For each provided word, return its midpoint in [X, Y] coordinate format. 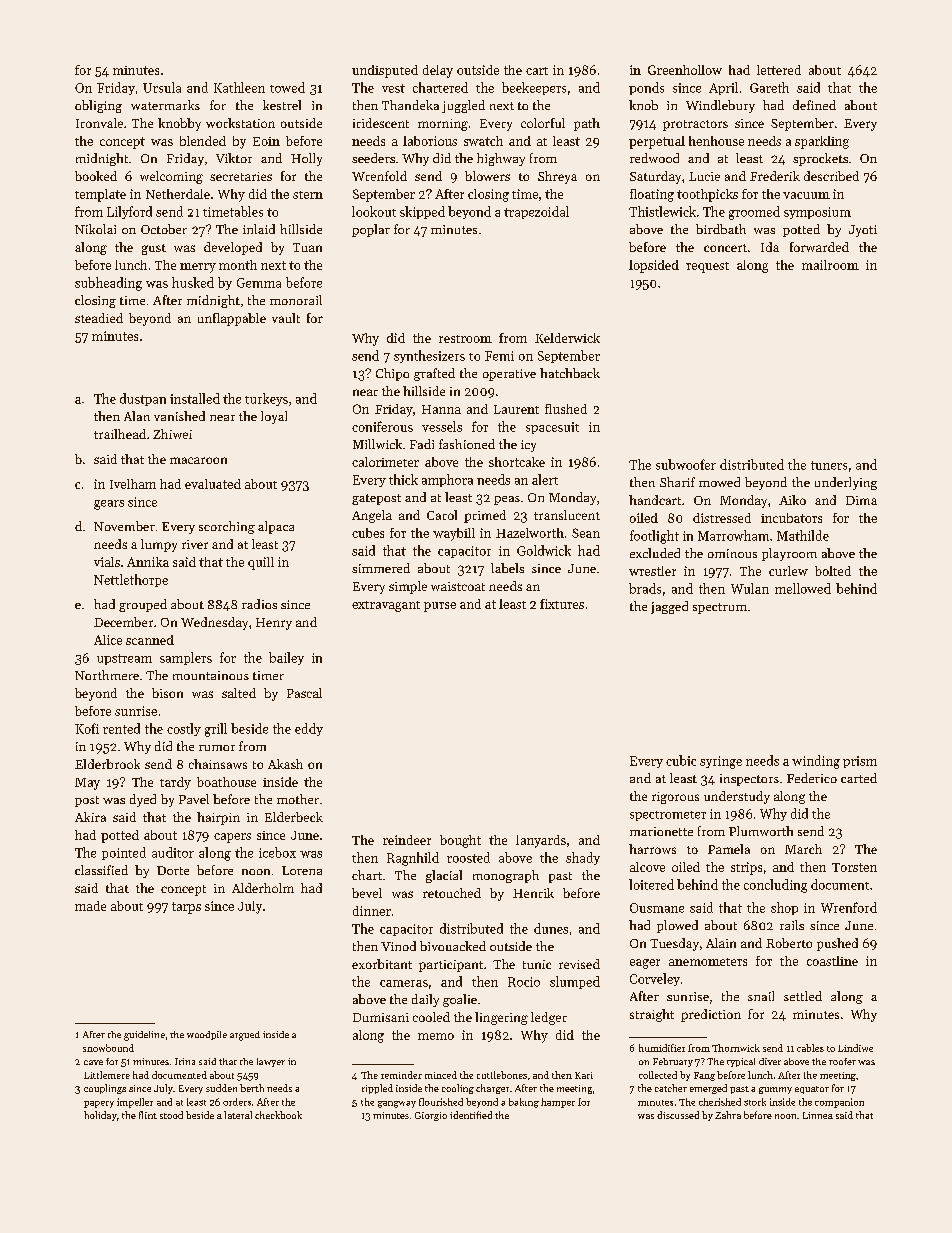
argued [245, 1036]
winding [816, 762]
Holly [306, 159]
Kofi [87, 728]
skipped [422, 212]
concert [725, 248]
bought [460, 841]
